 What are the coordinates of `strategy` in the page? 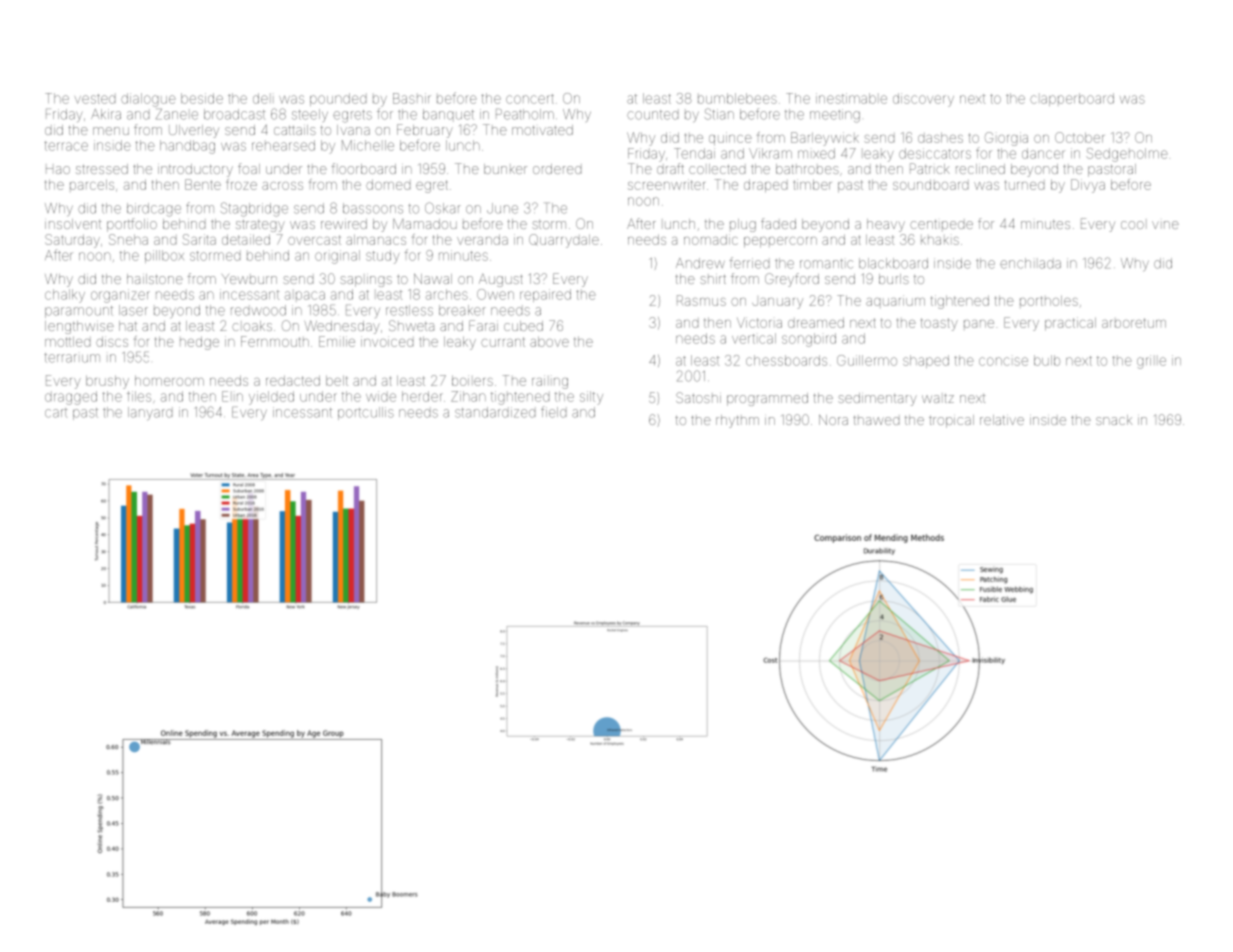 It's located at (260, 226).
